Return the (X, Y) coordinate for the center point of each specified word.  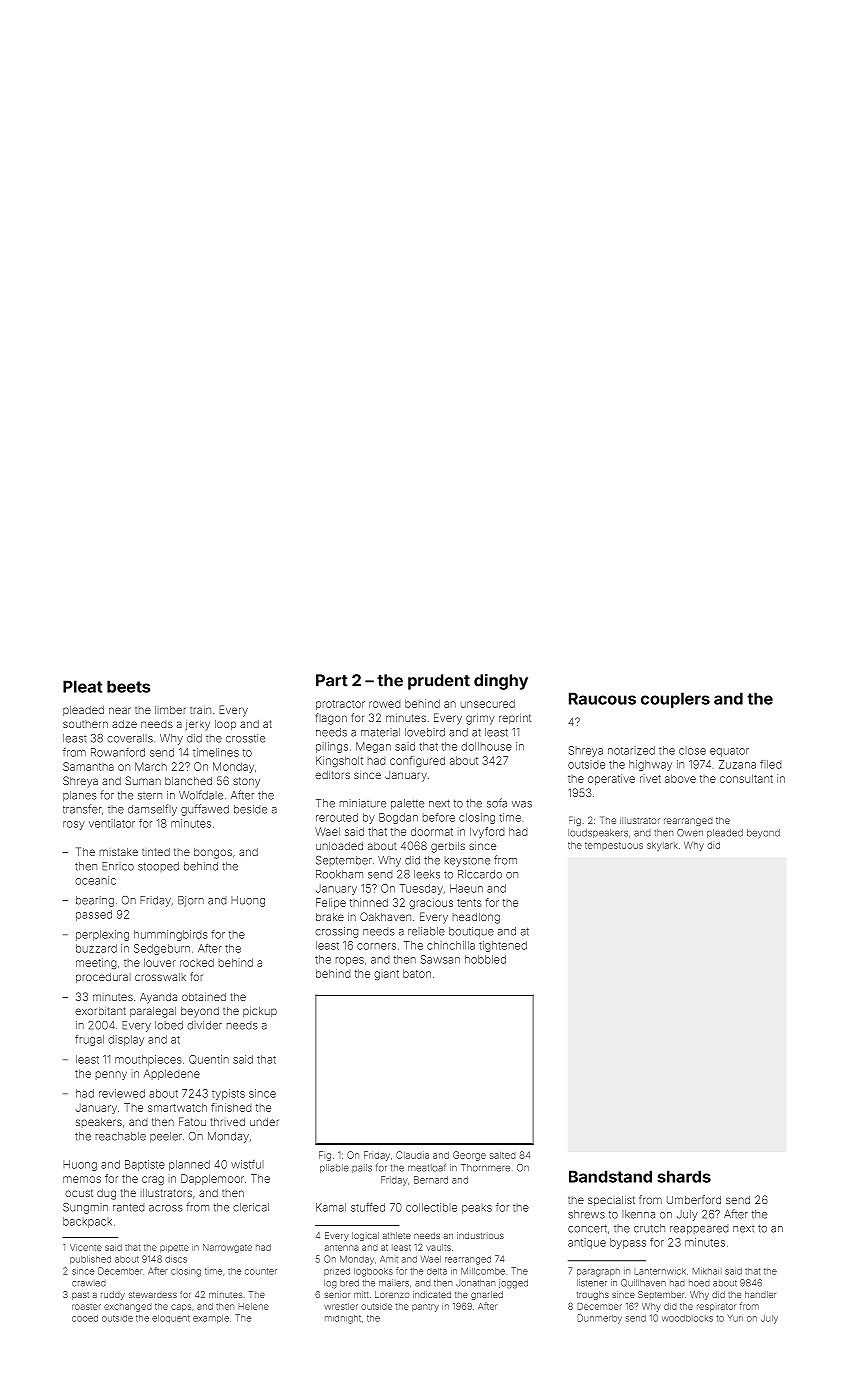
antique (587, 1243)
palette (407, 804)
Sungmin (85, 1208)
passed (94, 915)
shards (684, 1176)
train (200, 710)
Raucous (602, 698)
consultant (746, 778)
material (380, 732)
